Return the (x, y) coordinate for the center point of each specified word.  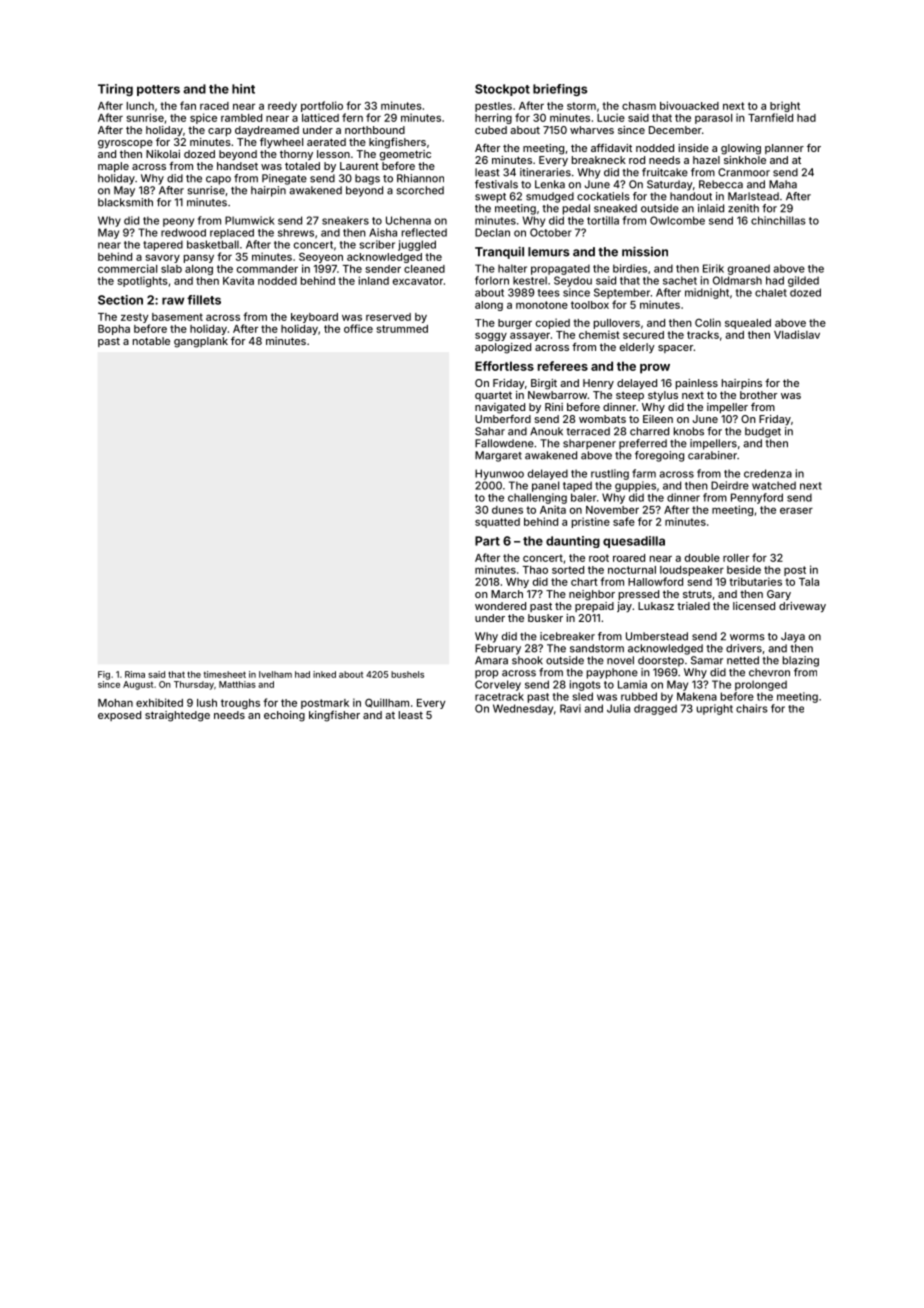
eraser (796, 511)
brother (758, 395)
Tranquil (499, 252)
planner (784, 149)
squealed (748, 324)
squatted (497, 523)
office (358, 328)
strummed (402, 329)
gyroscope (125, 144)
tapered (163, 245)
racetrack (499, 696)
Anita (553, 509)
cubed (491, 130)
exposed (119, 716)
